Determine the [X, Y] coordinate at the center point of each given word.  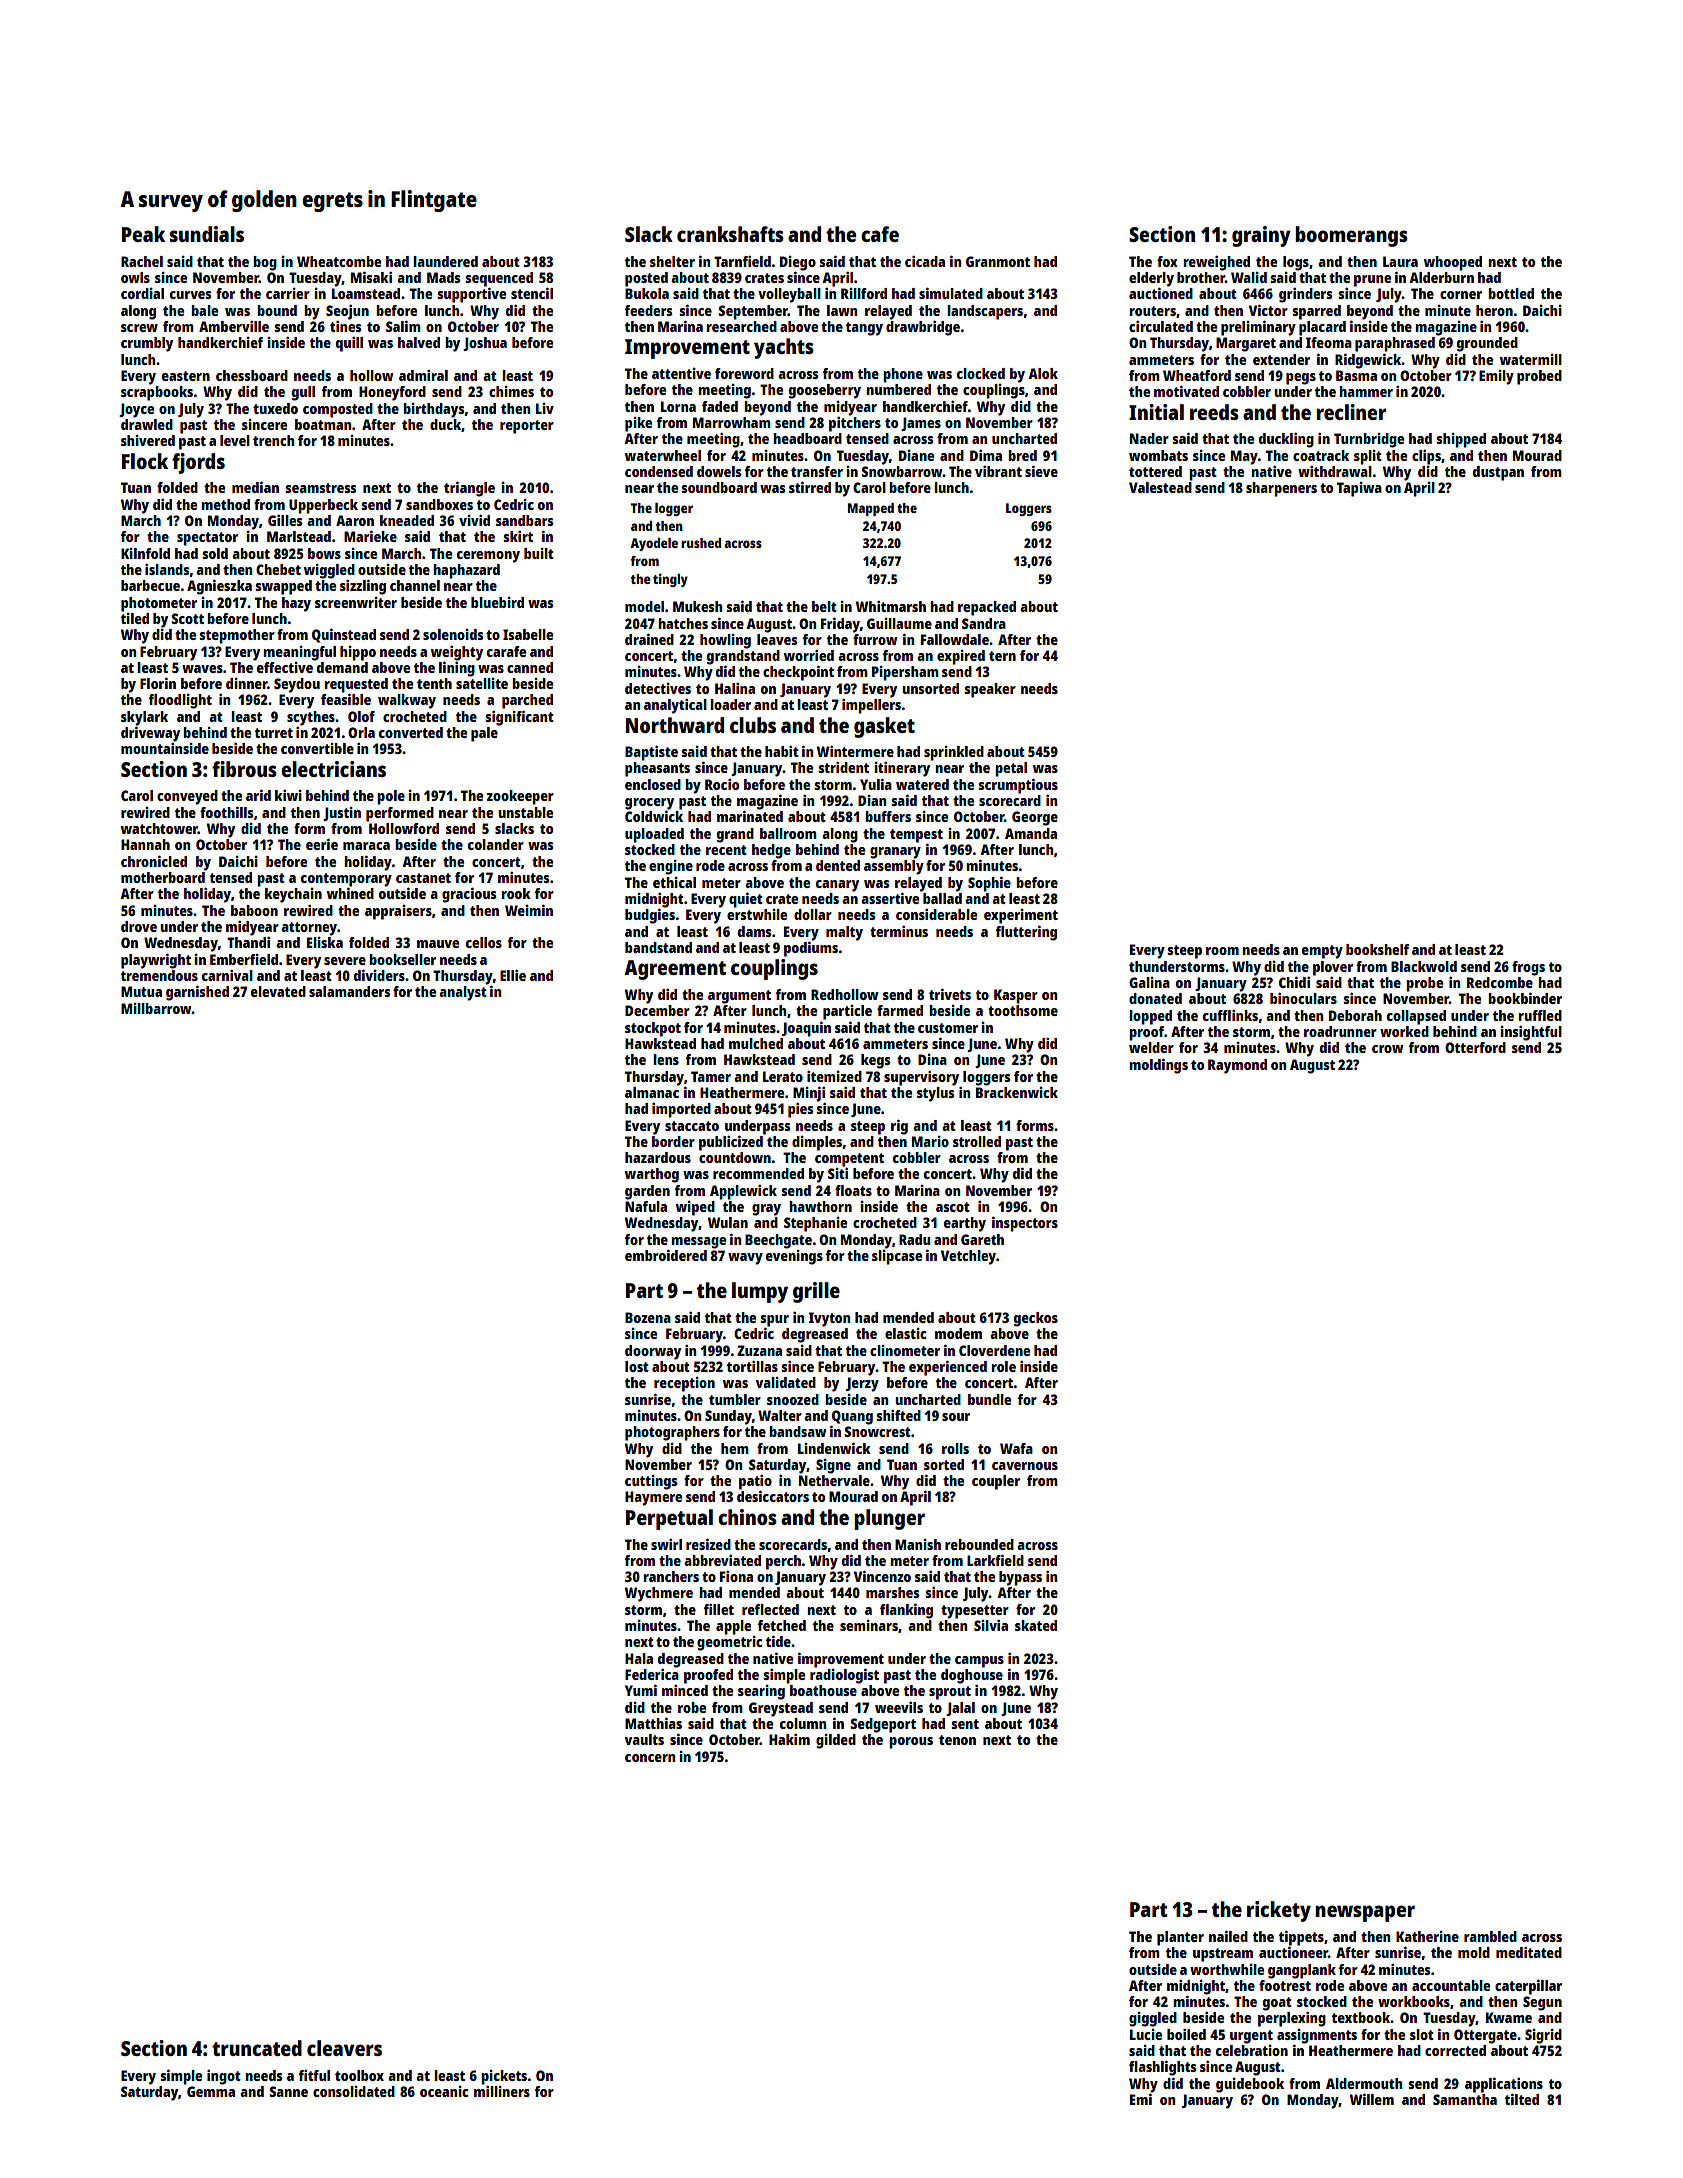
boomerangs [1351, 236]
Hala [639, 1658]
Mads [443, 277]
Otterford [1475, 1047]
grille [816, 1292]
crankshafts [730, 234]
